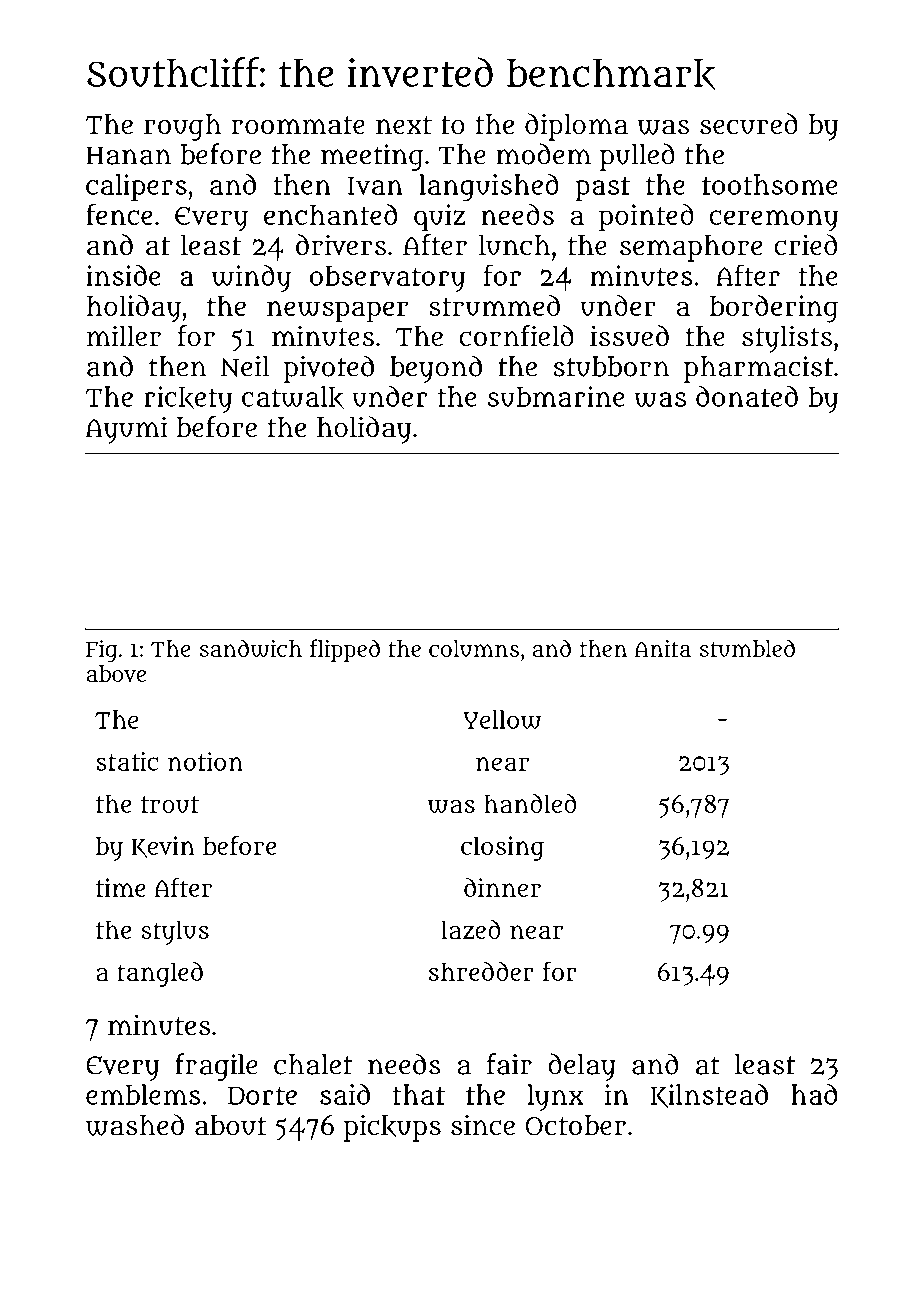 The image size is (924, 1311). Describe the element at coordinates (814, 1094) in the page. I see `had` at that location.
